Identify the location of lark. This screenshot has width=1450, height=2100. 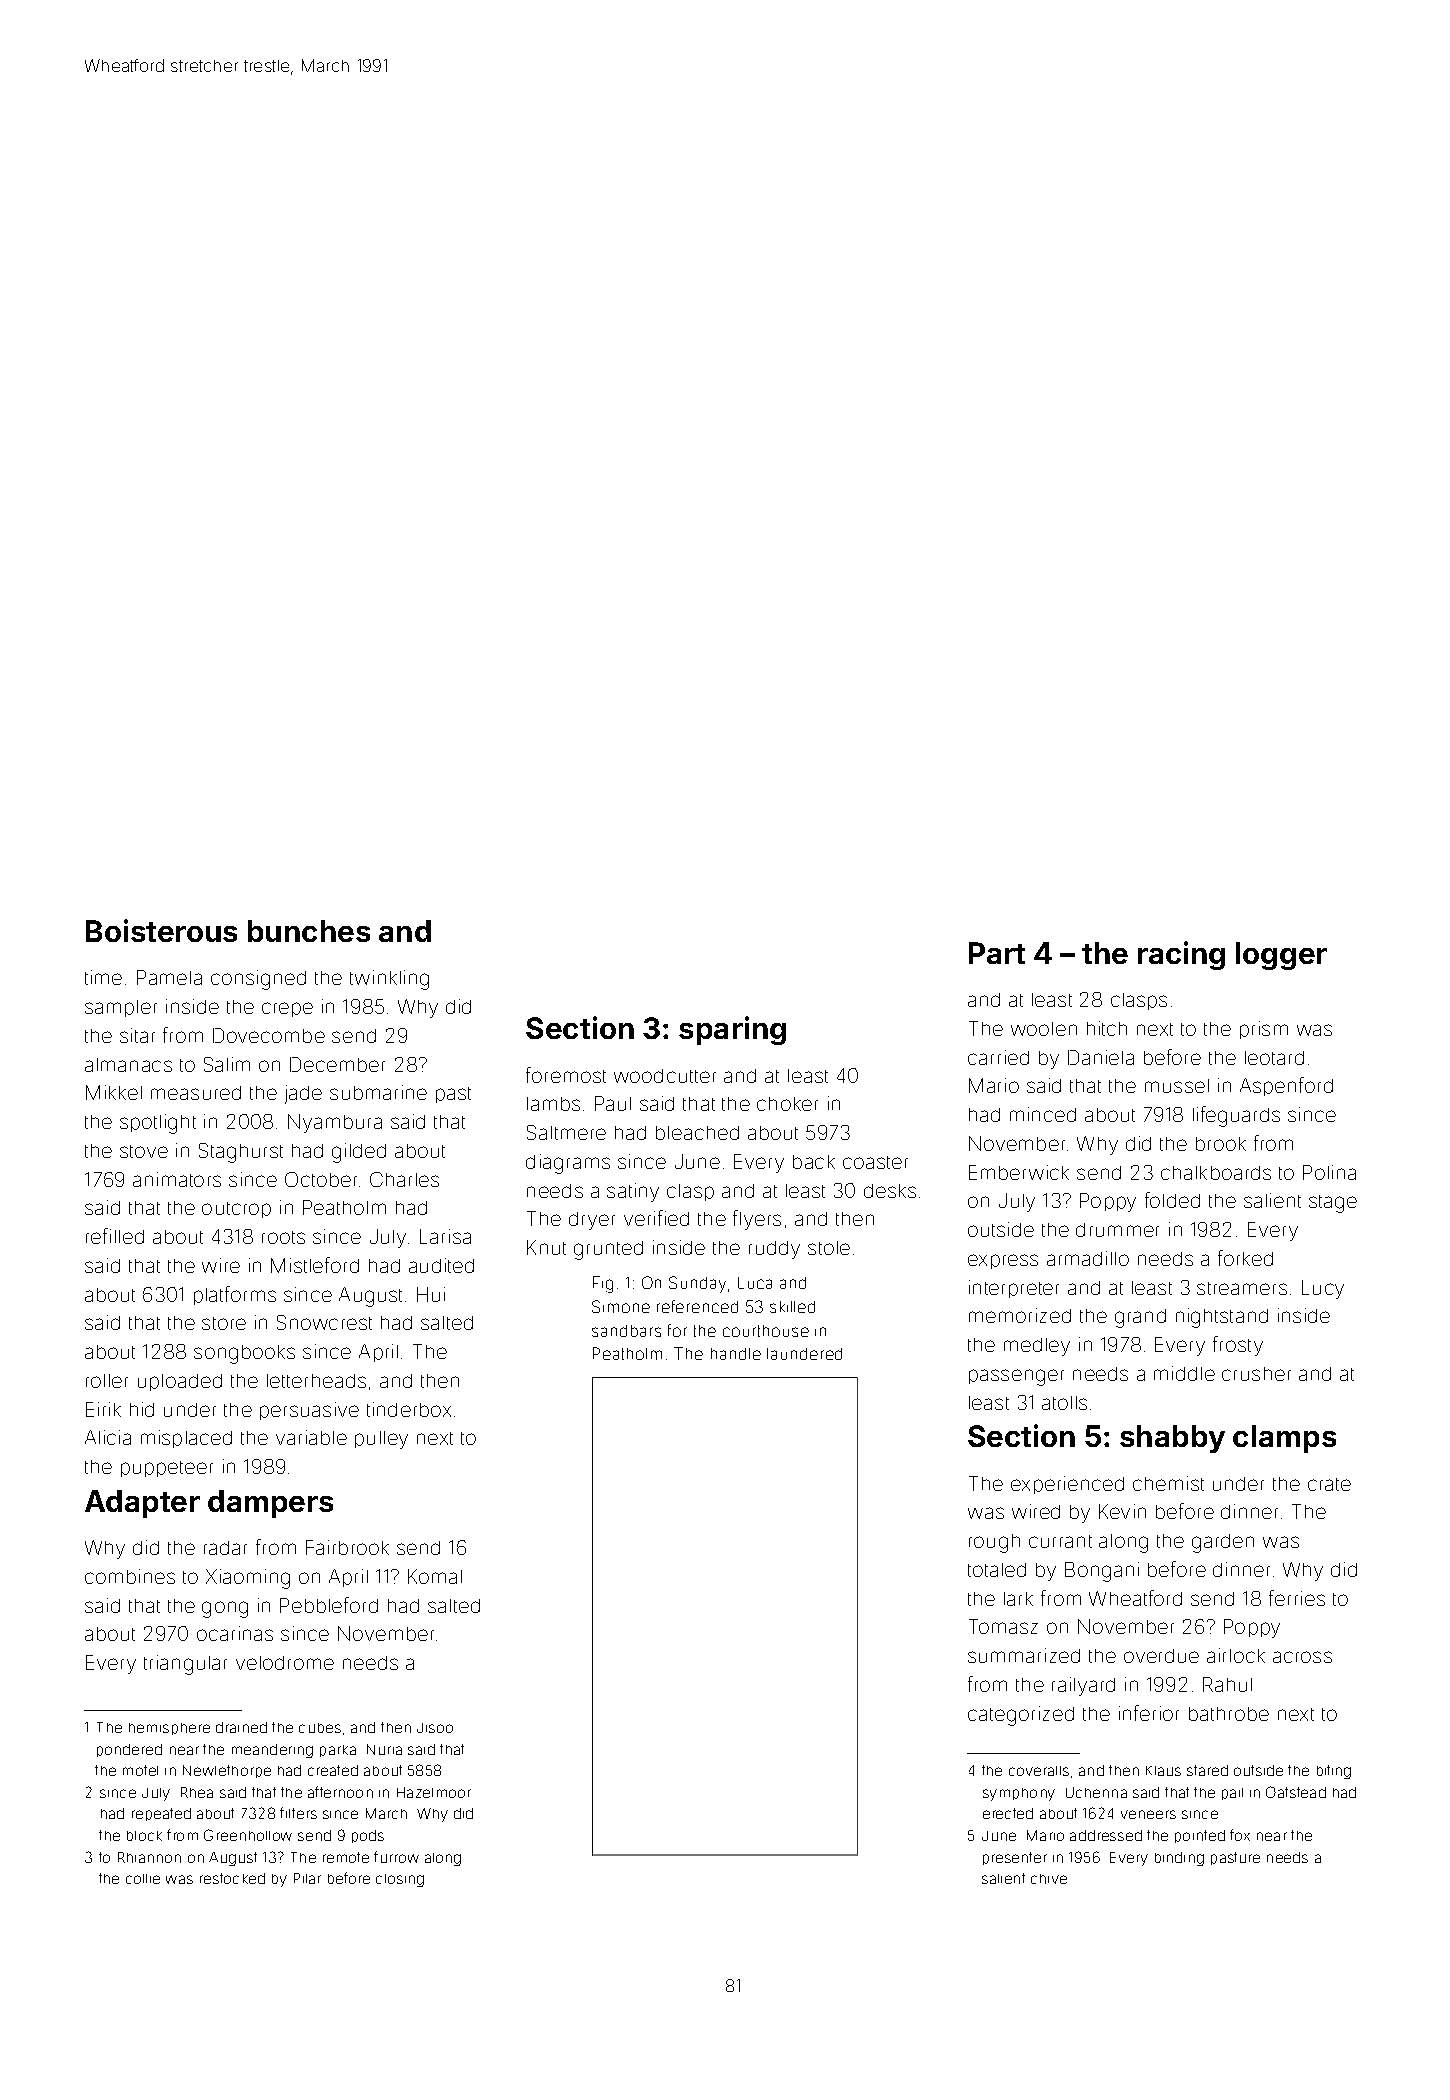
(1018, 1599).
